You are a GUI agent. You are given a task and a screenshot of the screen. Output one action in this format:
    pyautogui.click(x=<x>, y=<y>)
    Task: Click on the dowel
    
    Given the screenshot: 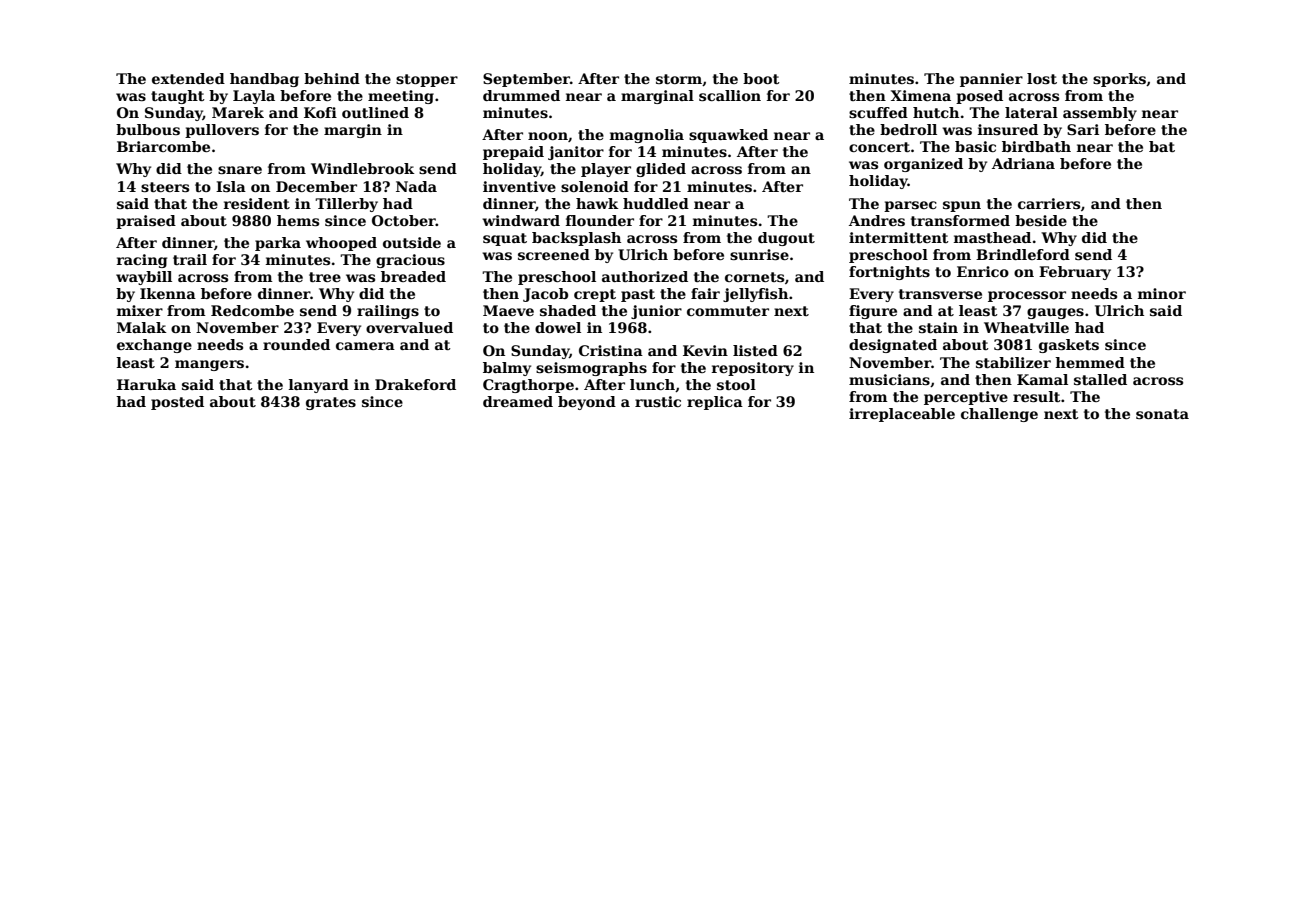 What is the action you would take?
    pyautogui.click(x=558, y=327)
